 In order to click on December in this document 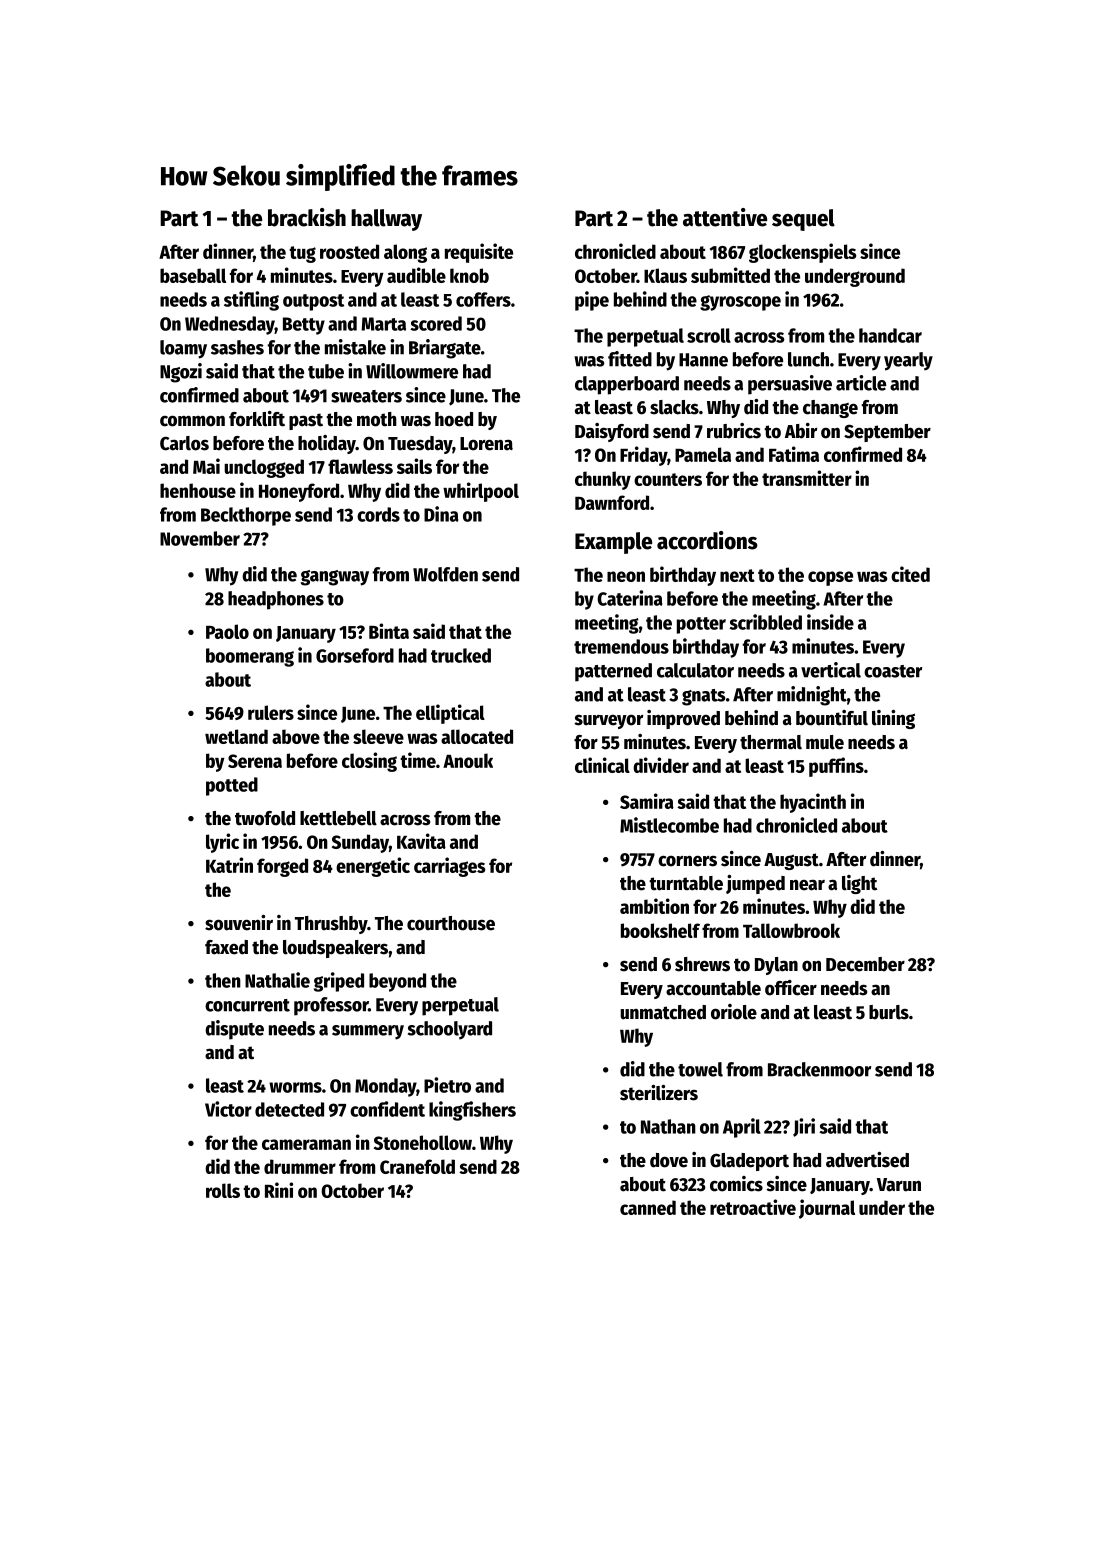, I will do `click(865, 964)`.
